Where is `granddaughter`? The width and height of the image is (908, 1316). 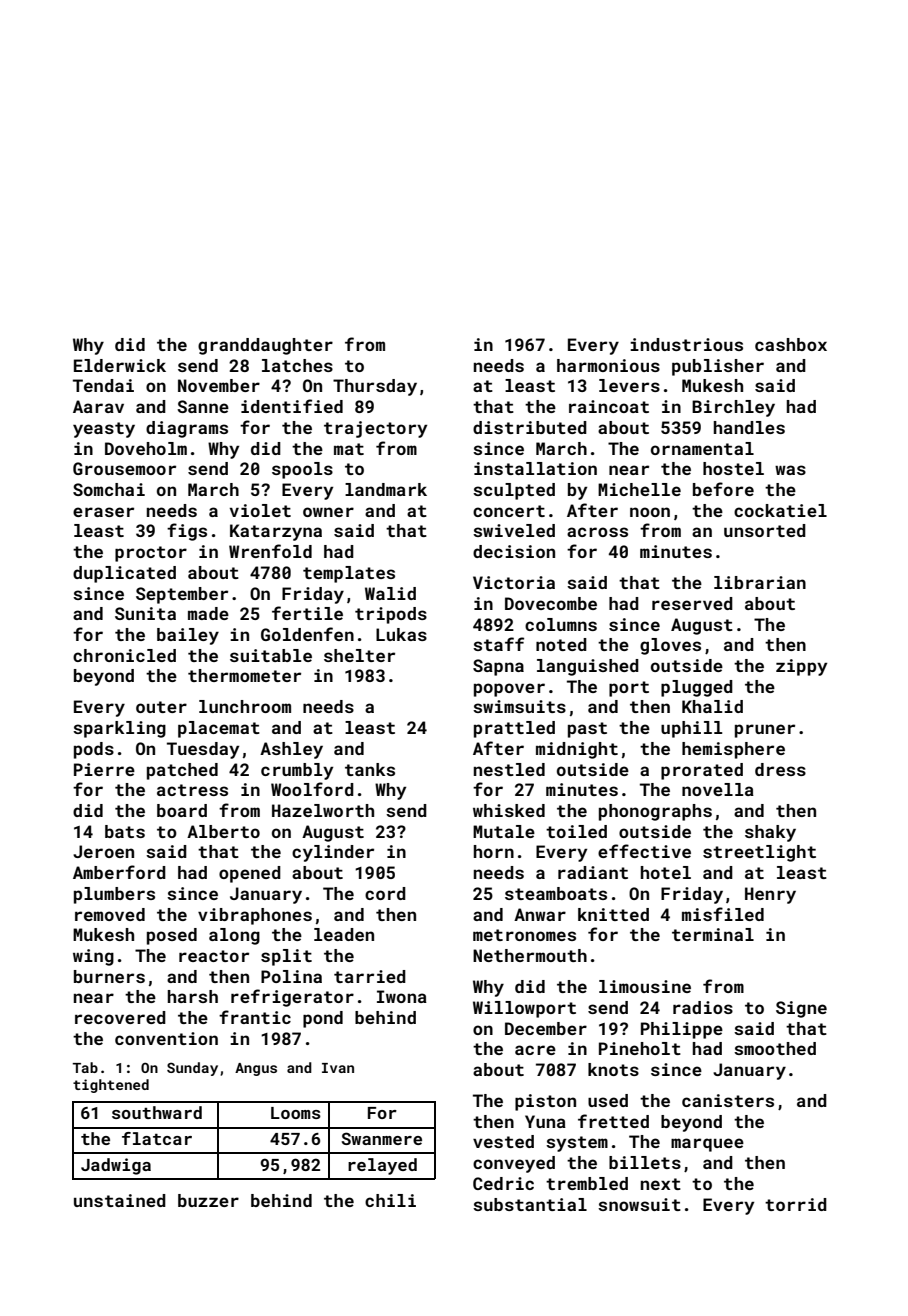
granddaughter is located at coordinates (265, 346).
